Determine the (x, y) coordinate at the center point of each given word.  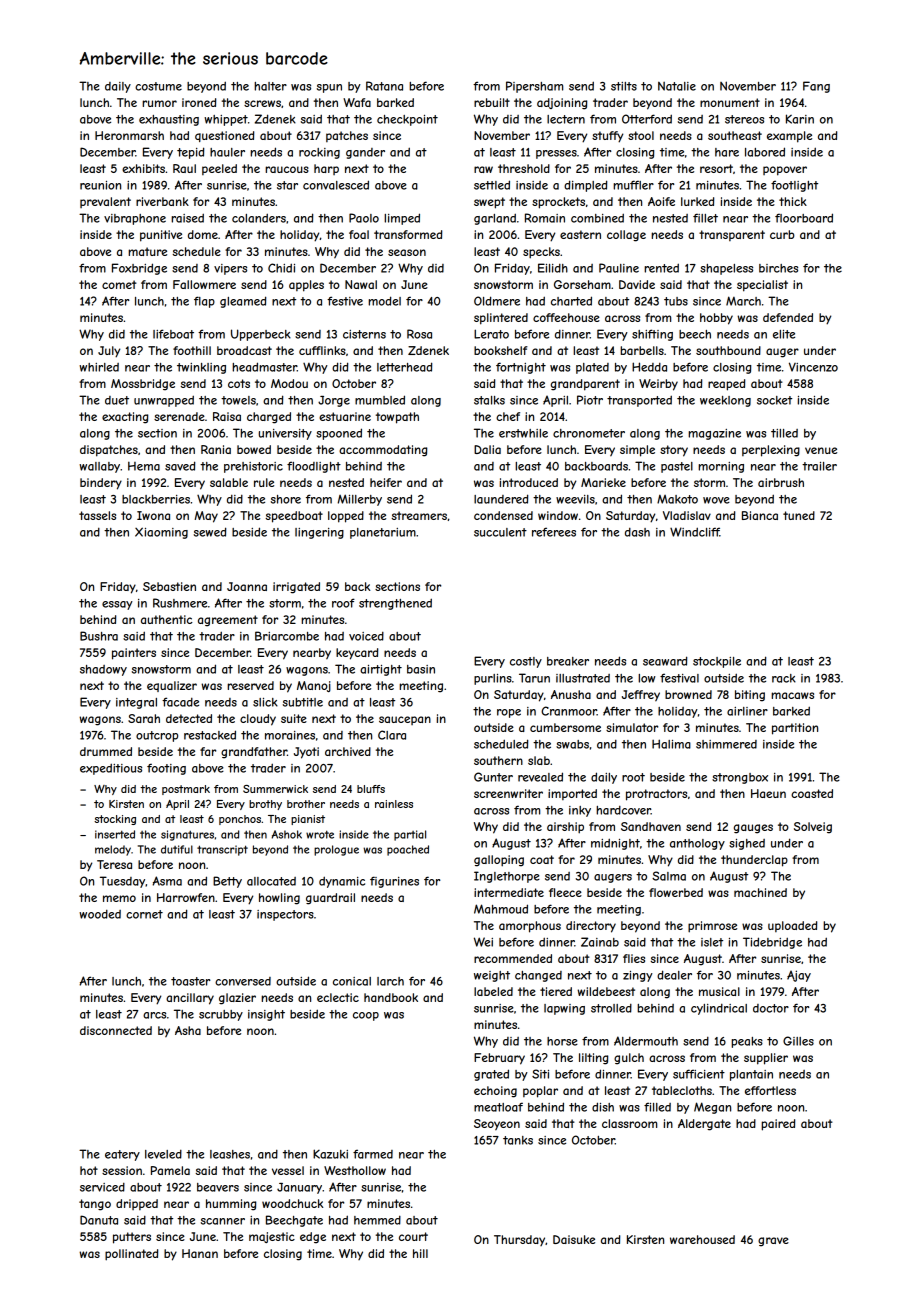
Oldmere (497, 301)
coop (366, 1016)
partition (795, 729)
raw (483, 169)
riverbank (162, 201)
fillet (705, 218)
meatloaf (498, 1107)
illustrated (583, 678)
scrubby (221, 1015)
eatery (122, 1155)
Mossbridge (143, 385)
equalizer (172, 686)
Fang (816, 87)
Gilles (798, 1041)
